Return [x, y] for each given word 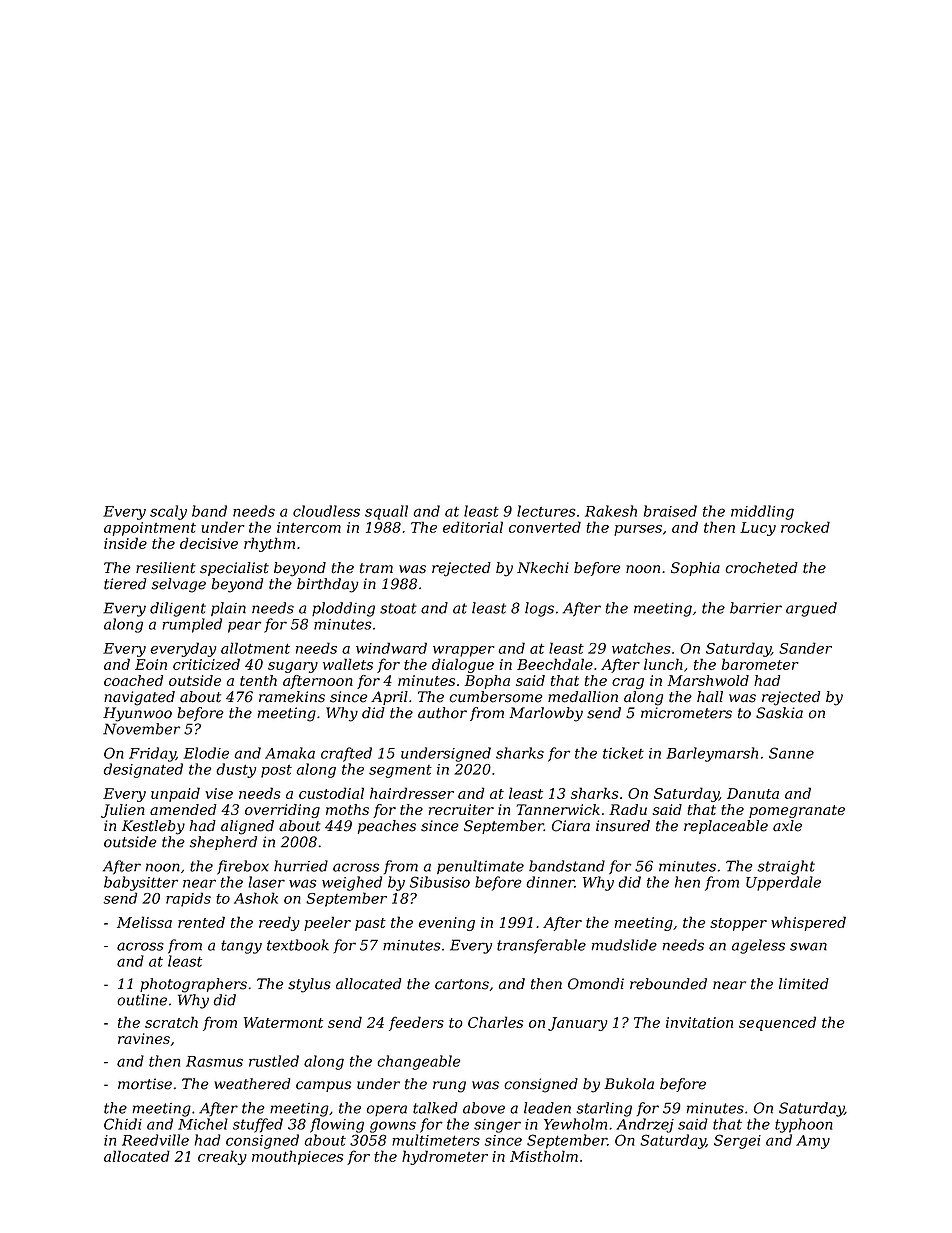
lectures [546, 511]
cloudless [326, 511]
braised [670, 511]
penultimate [480, 867]
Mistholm [544, 1156]
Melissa [144, 922]
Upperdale [783, 883]
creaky [222, 1157]
